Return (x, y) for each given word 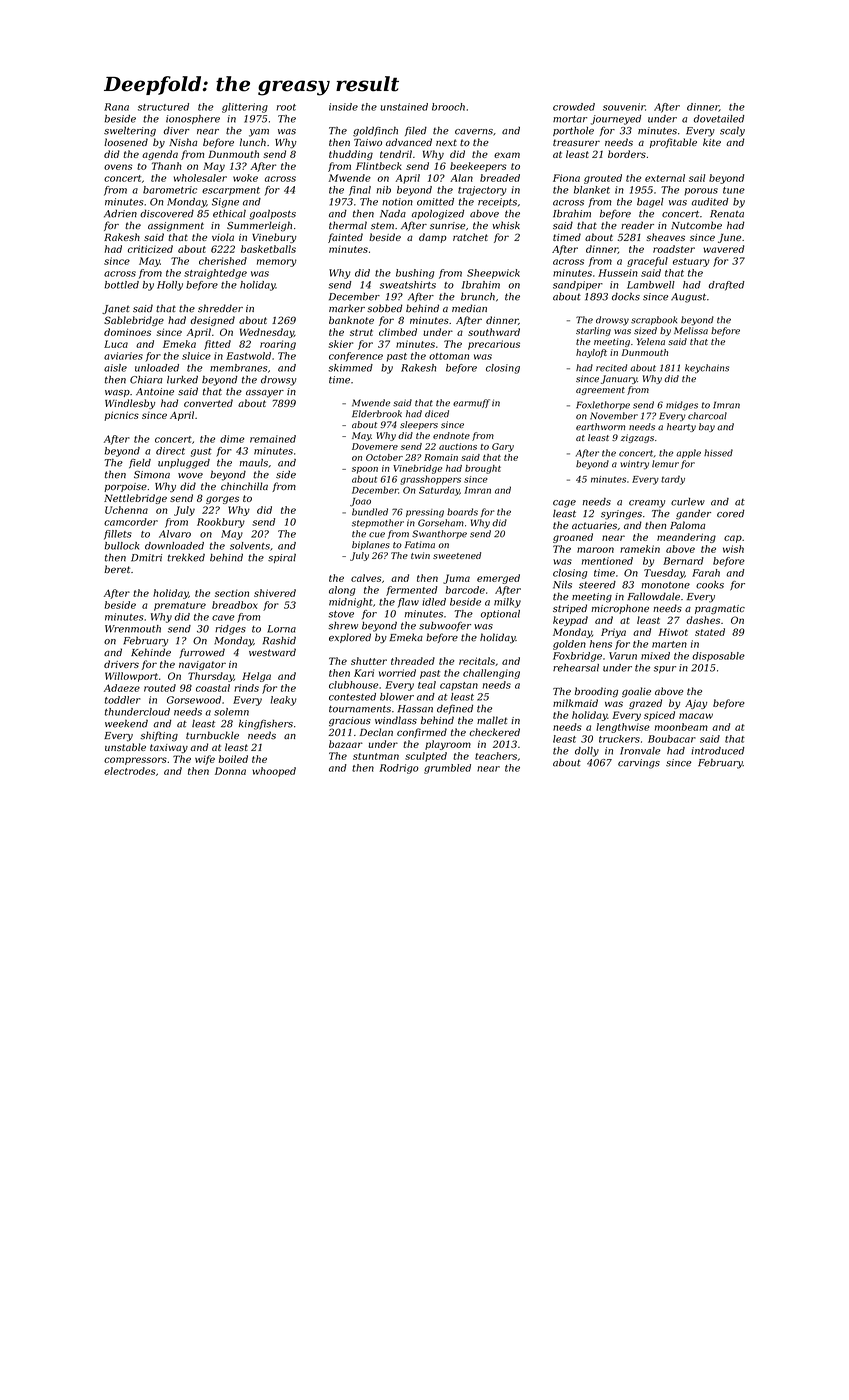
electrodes (129, 771)
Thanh (167, 166)
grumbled (447, 769)
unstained (404, 107)
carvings (639, 764)
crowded (574, 107)
